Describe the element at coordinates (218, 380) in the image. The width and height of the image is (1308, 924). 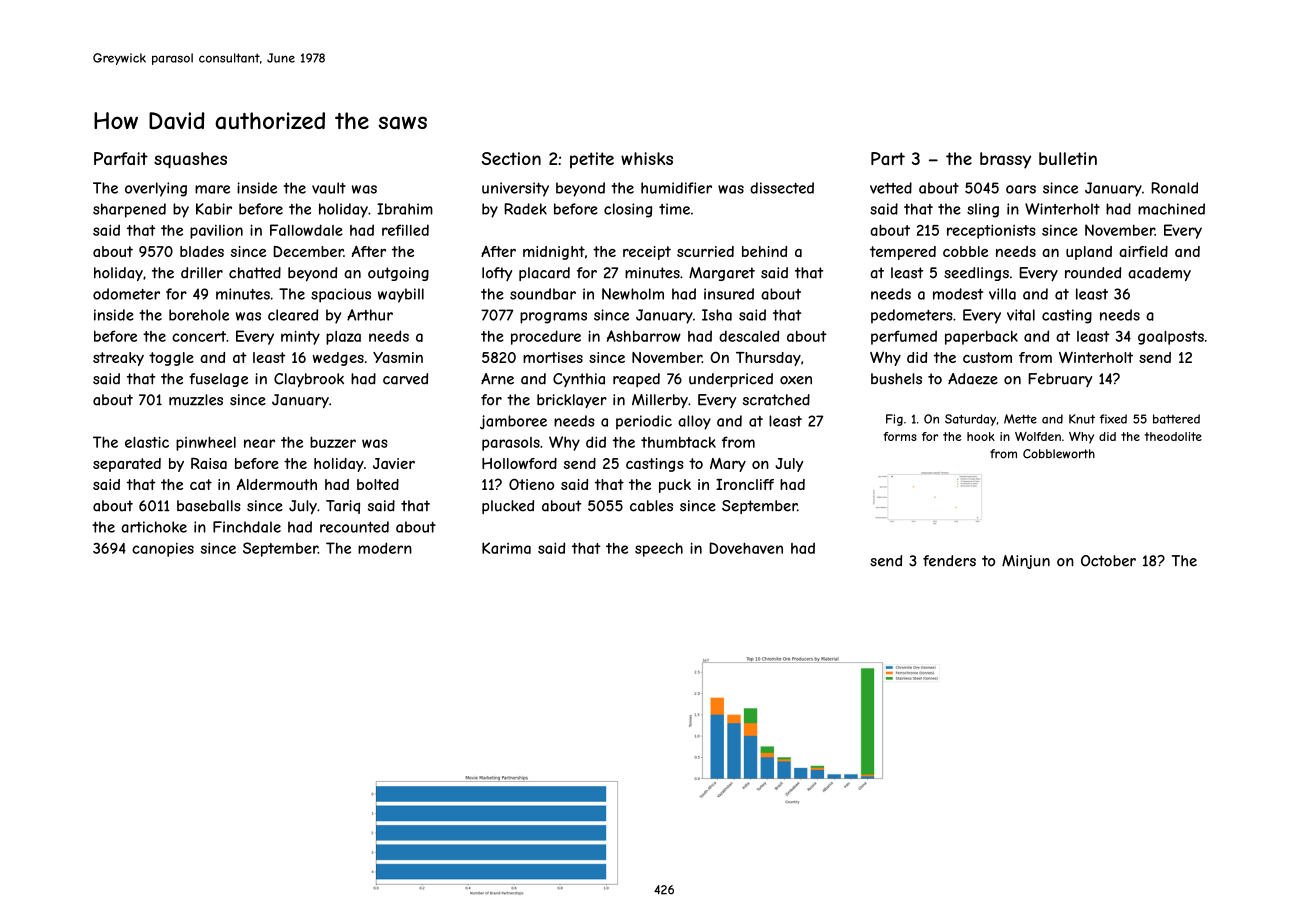
I see `fuselage` at that location.
